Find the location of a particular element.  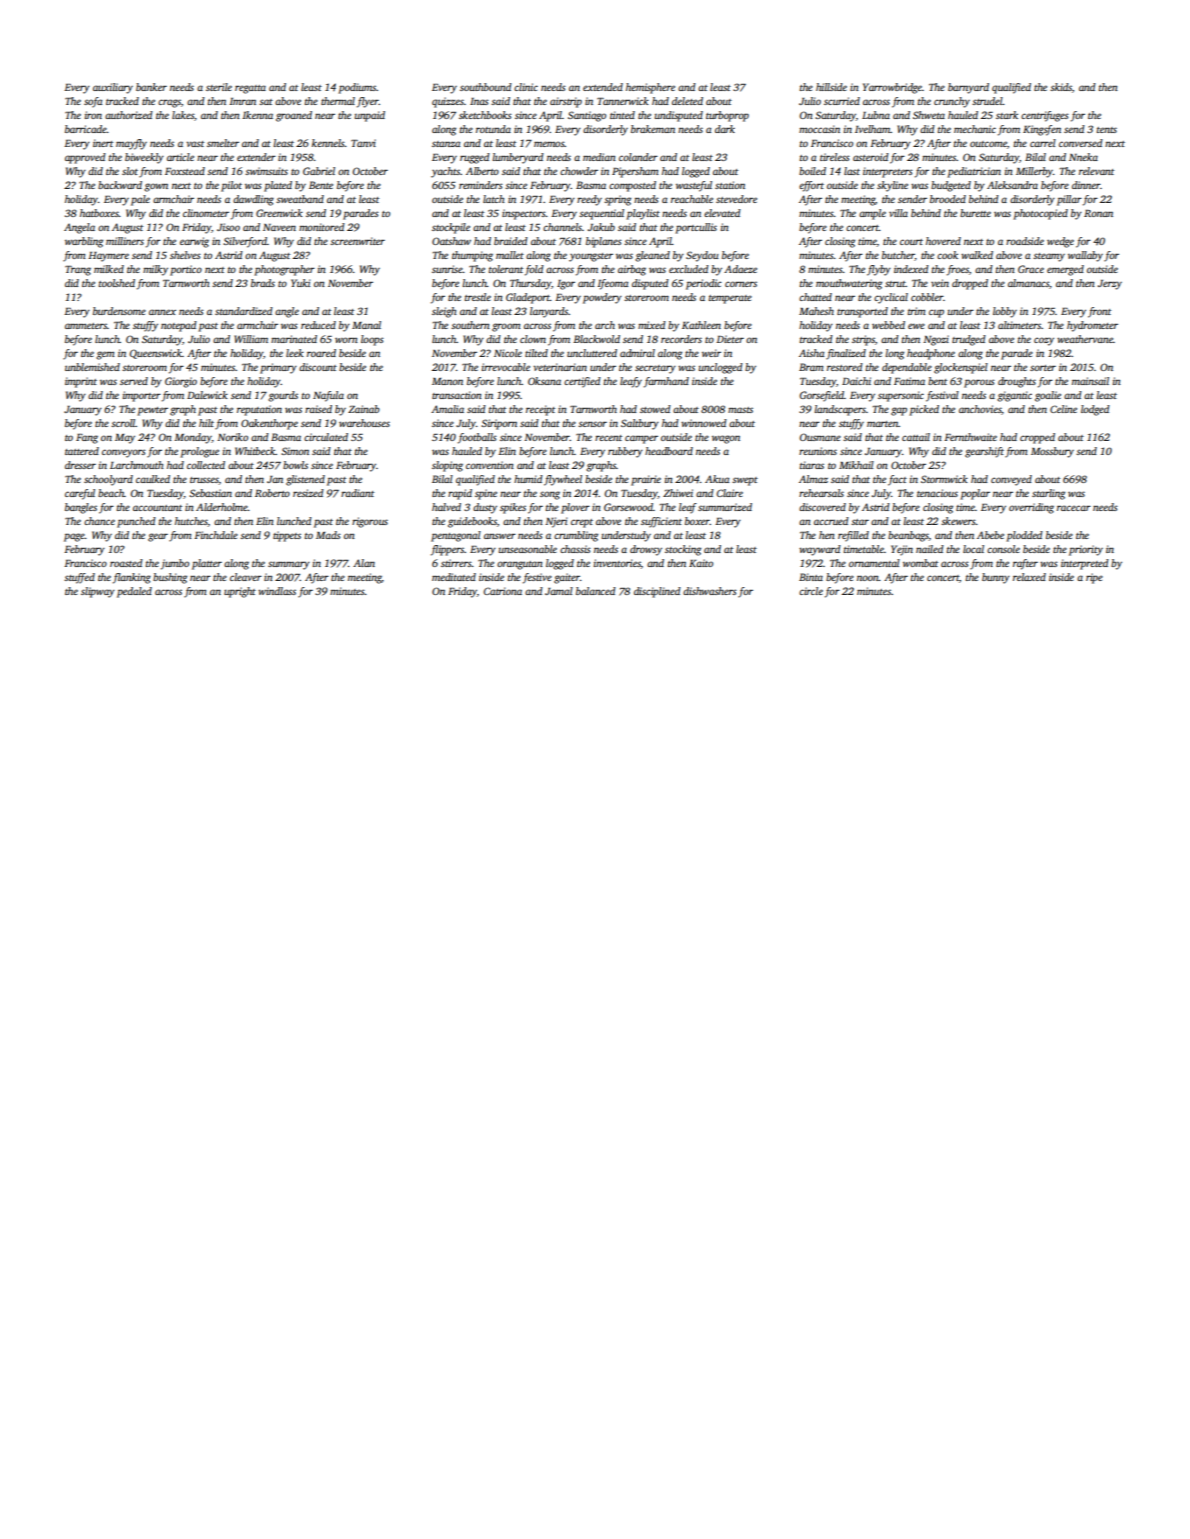

clinic is located at coordinates (526, 87).
